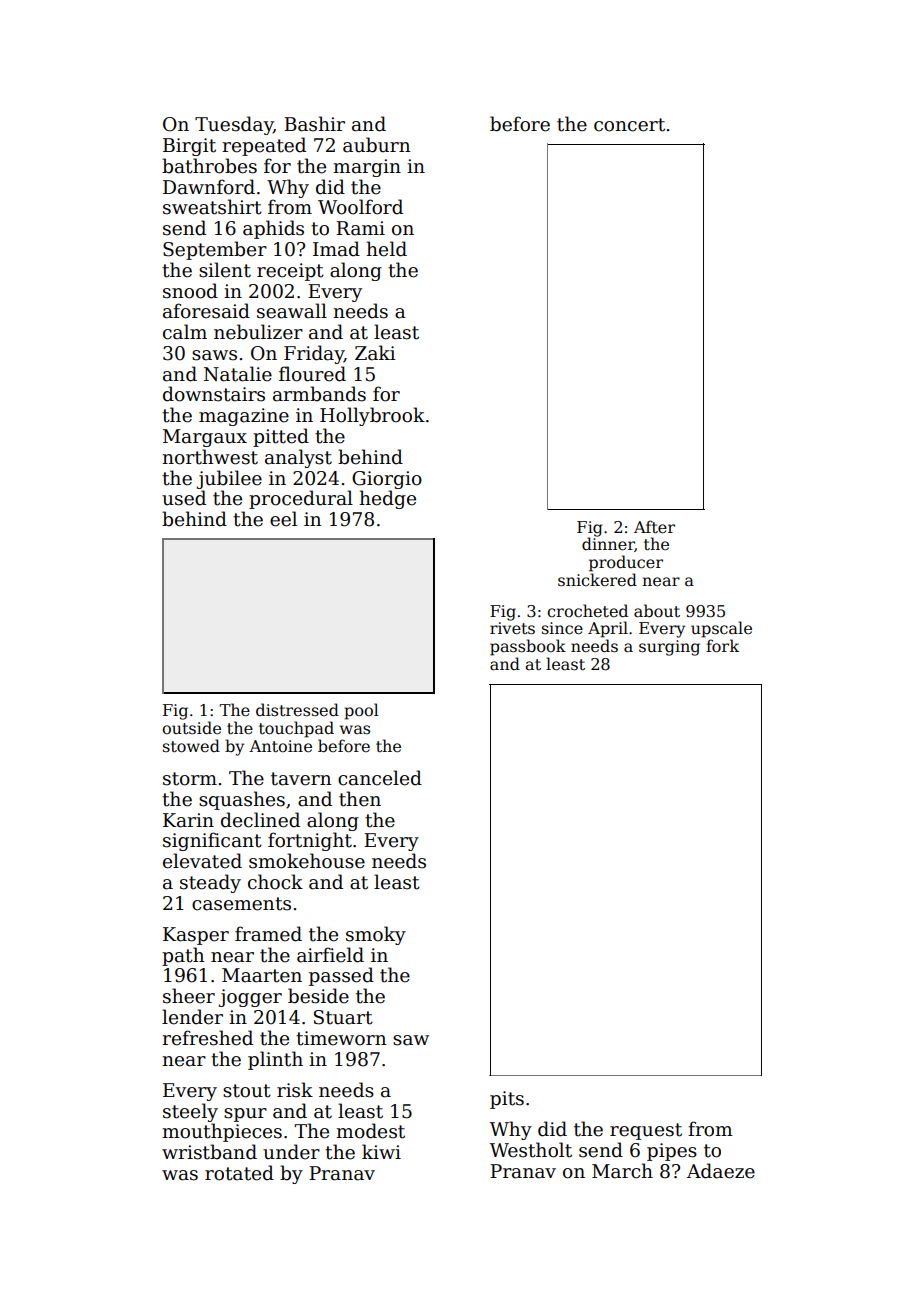 This page has width=924, height=1311. What do you see at coordinates (184, 498) in the page?
I see `used` at bounding box center [184, 498].
